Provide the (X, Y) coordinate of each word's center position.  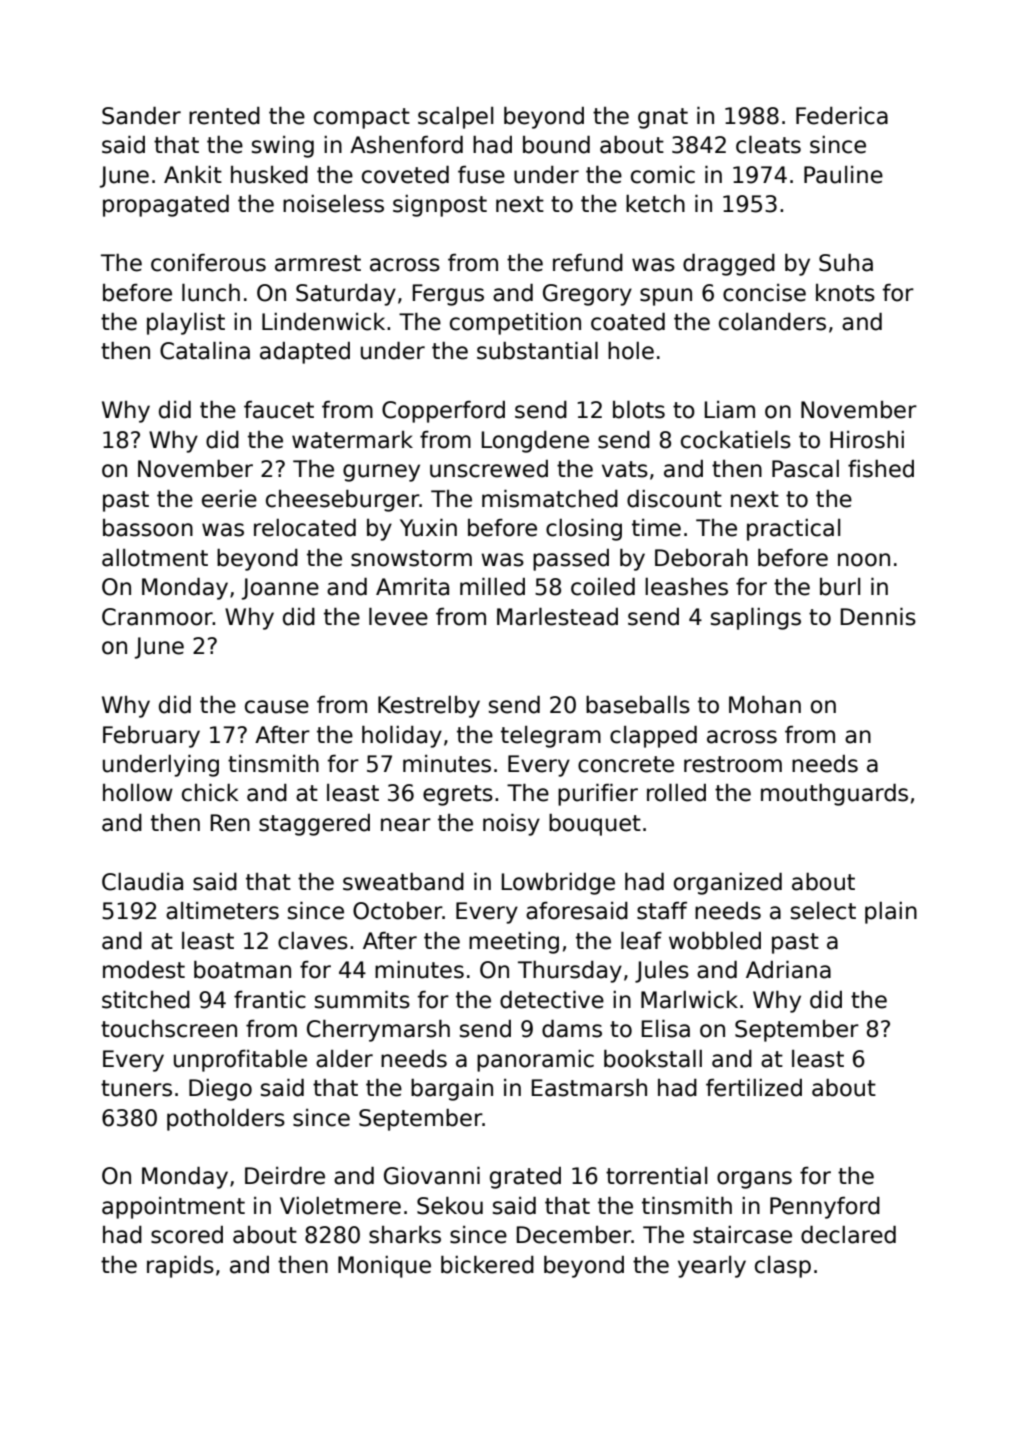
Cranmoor (157, 617)
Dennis (878, 617)
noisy (511, 825)
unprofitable (240, 1061)
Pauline (843, 175)
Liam (730, 410)
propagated (166, 206)
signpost (440, 206)
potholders (226, 1120)
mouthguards (834, 795)
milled (492, 587)
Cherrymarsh (378, 1031)
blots (639, 410)
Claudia (142, 882)
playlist (186, 324)
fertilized (754, 1088)
